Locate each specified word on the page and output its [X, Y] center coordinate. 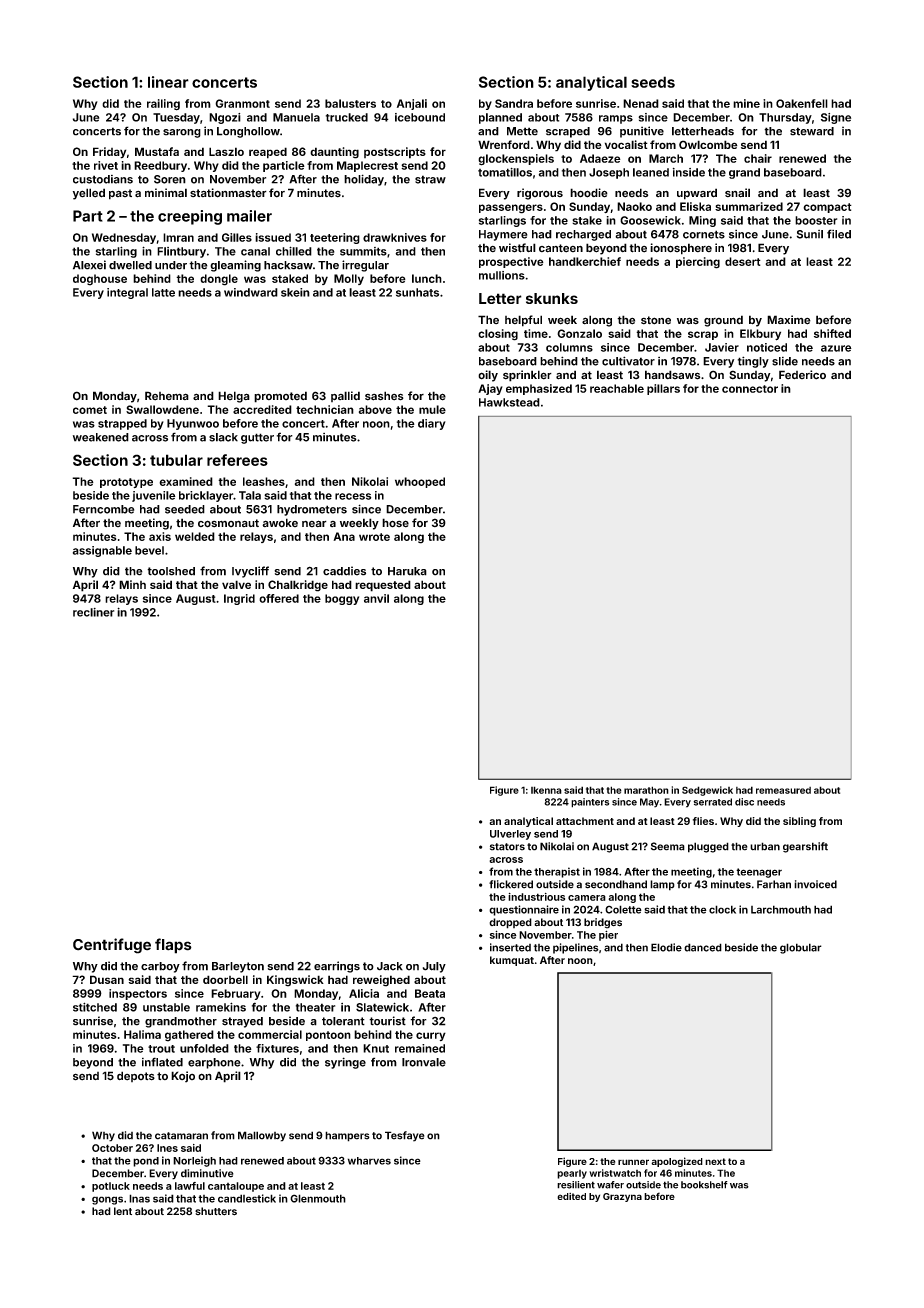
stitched [95, 1007]
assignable [102, 551]
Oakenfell [802, 103]
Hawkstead [509, 402]
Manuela [296, 117]
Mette [522, 131]
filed [839, 234]
